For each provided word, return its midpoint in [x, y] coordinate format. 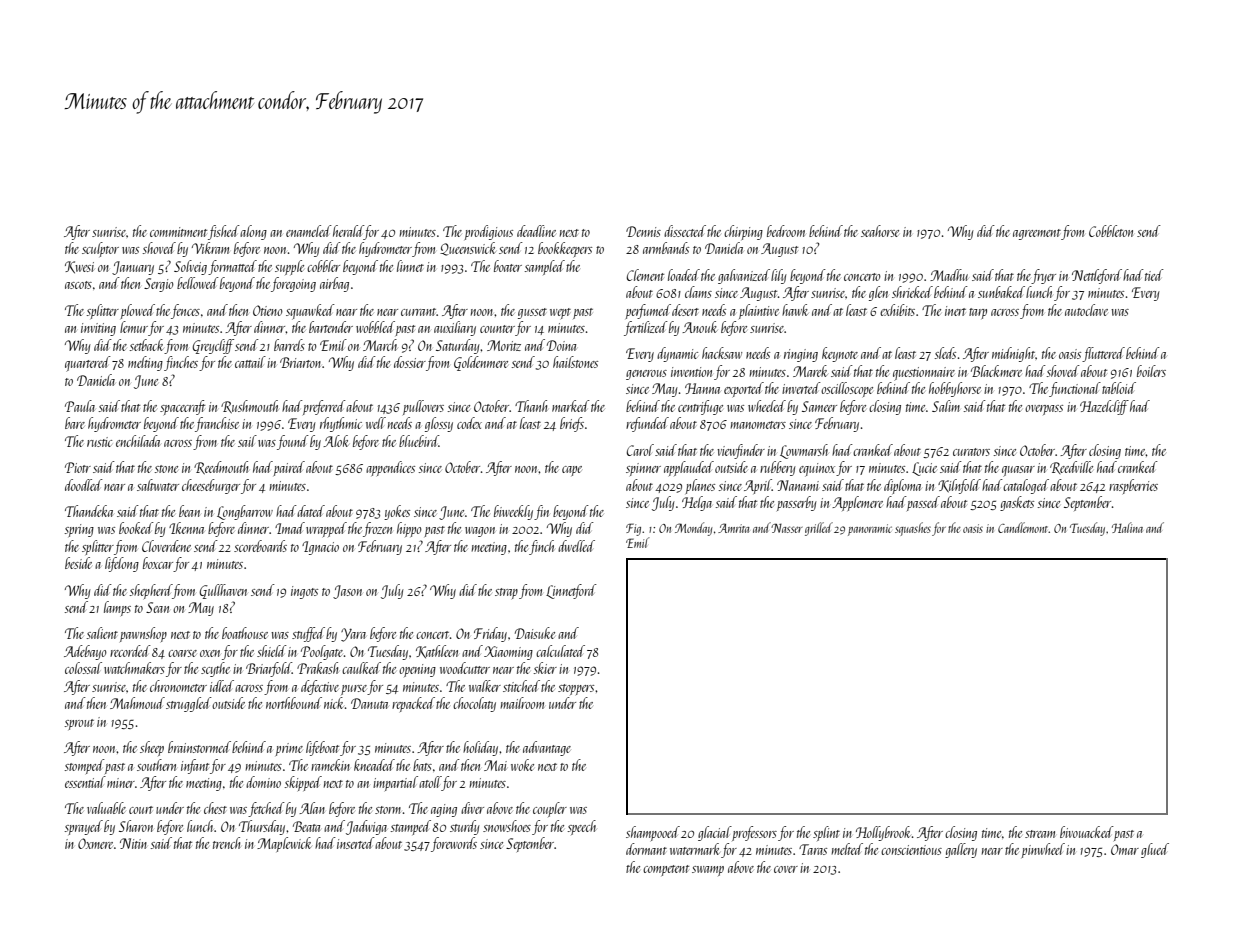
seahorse [880, 231]
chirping [743, 232]
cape [572, 471]
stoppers [576, 689]
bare [75, 423]
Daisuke [535, 633]
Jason [347, 592]
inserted [356, 843]
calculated [560, 651]
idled [222, 686]
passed [923, 503]
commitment [178, 232]
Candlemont [1023, 527]
